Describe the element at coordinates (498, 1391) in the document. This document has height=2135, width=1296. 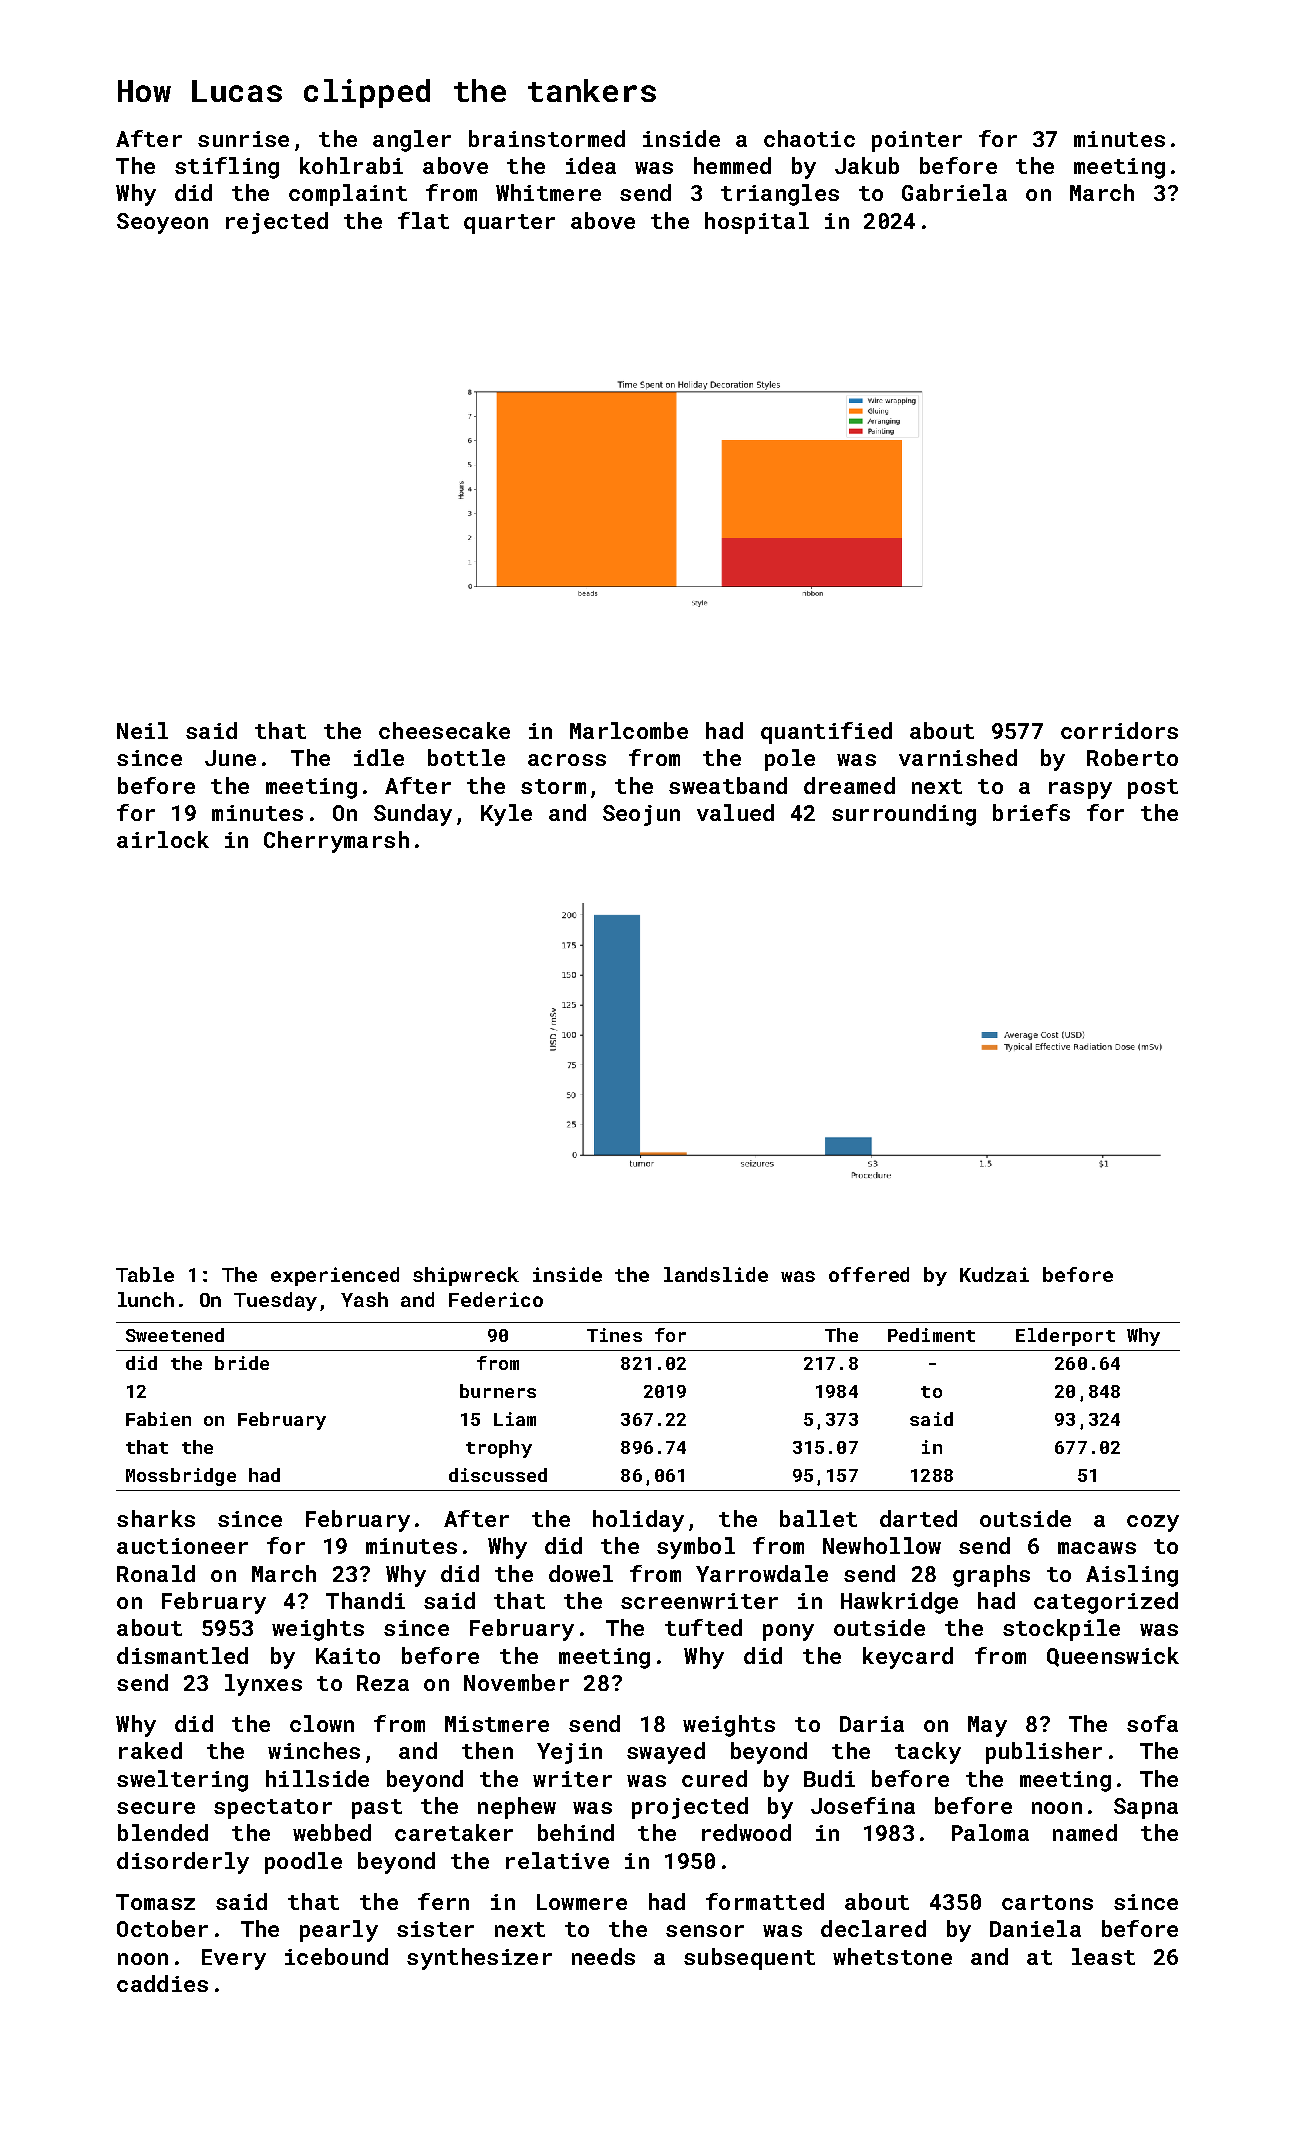
I see `burners` at that location.
